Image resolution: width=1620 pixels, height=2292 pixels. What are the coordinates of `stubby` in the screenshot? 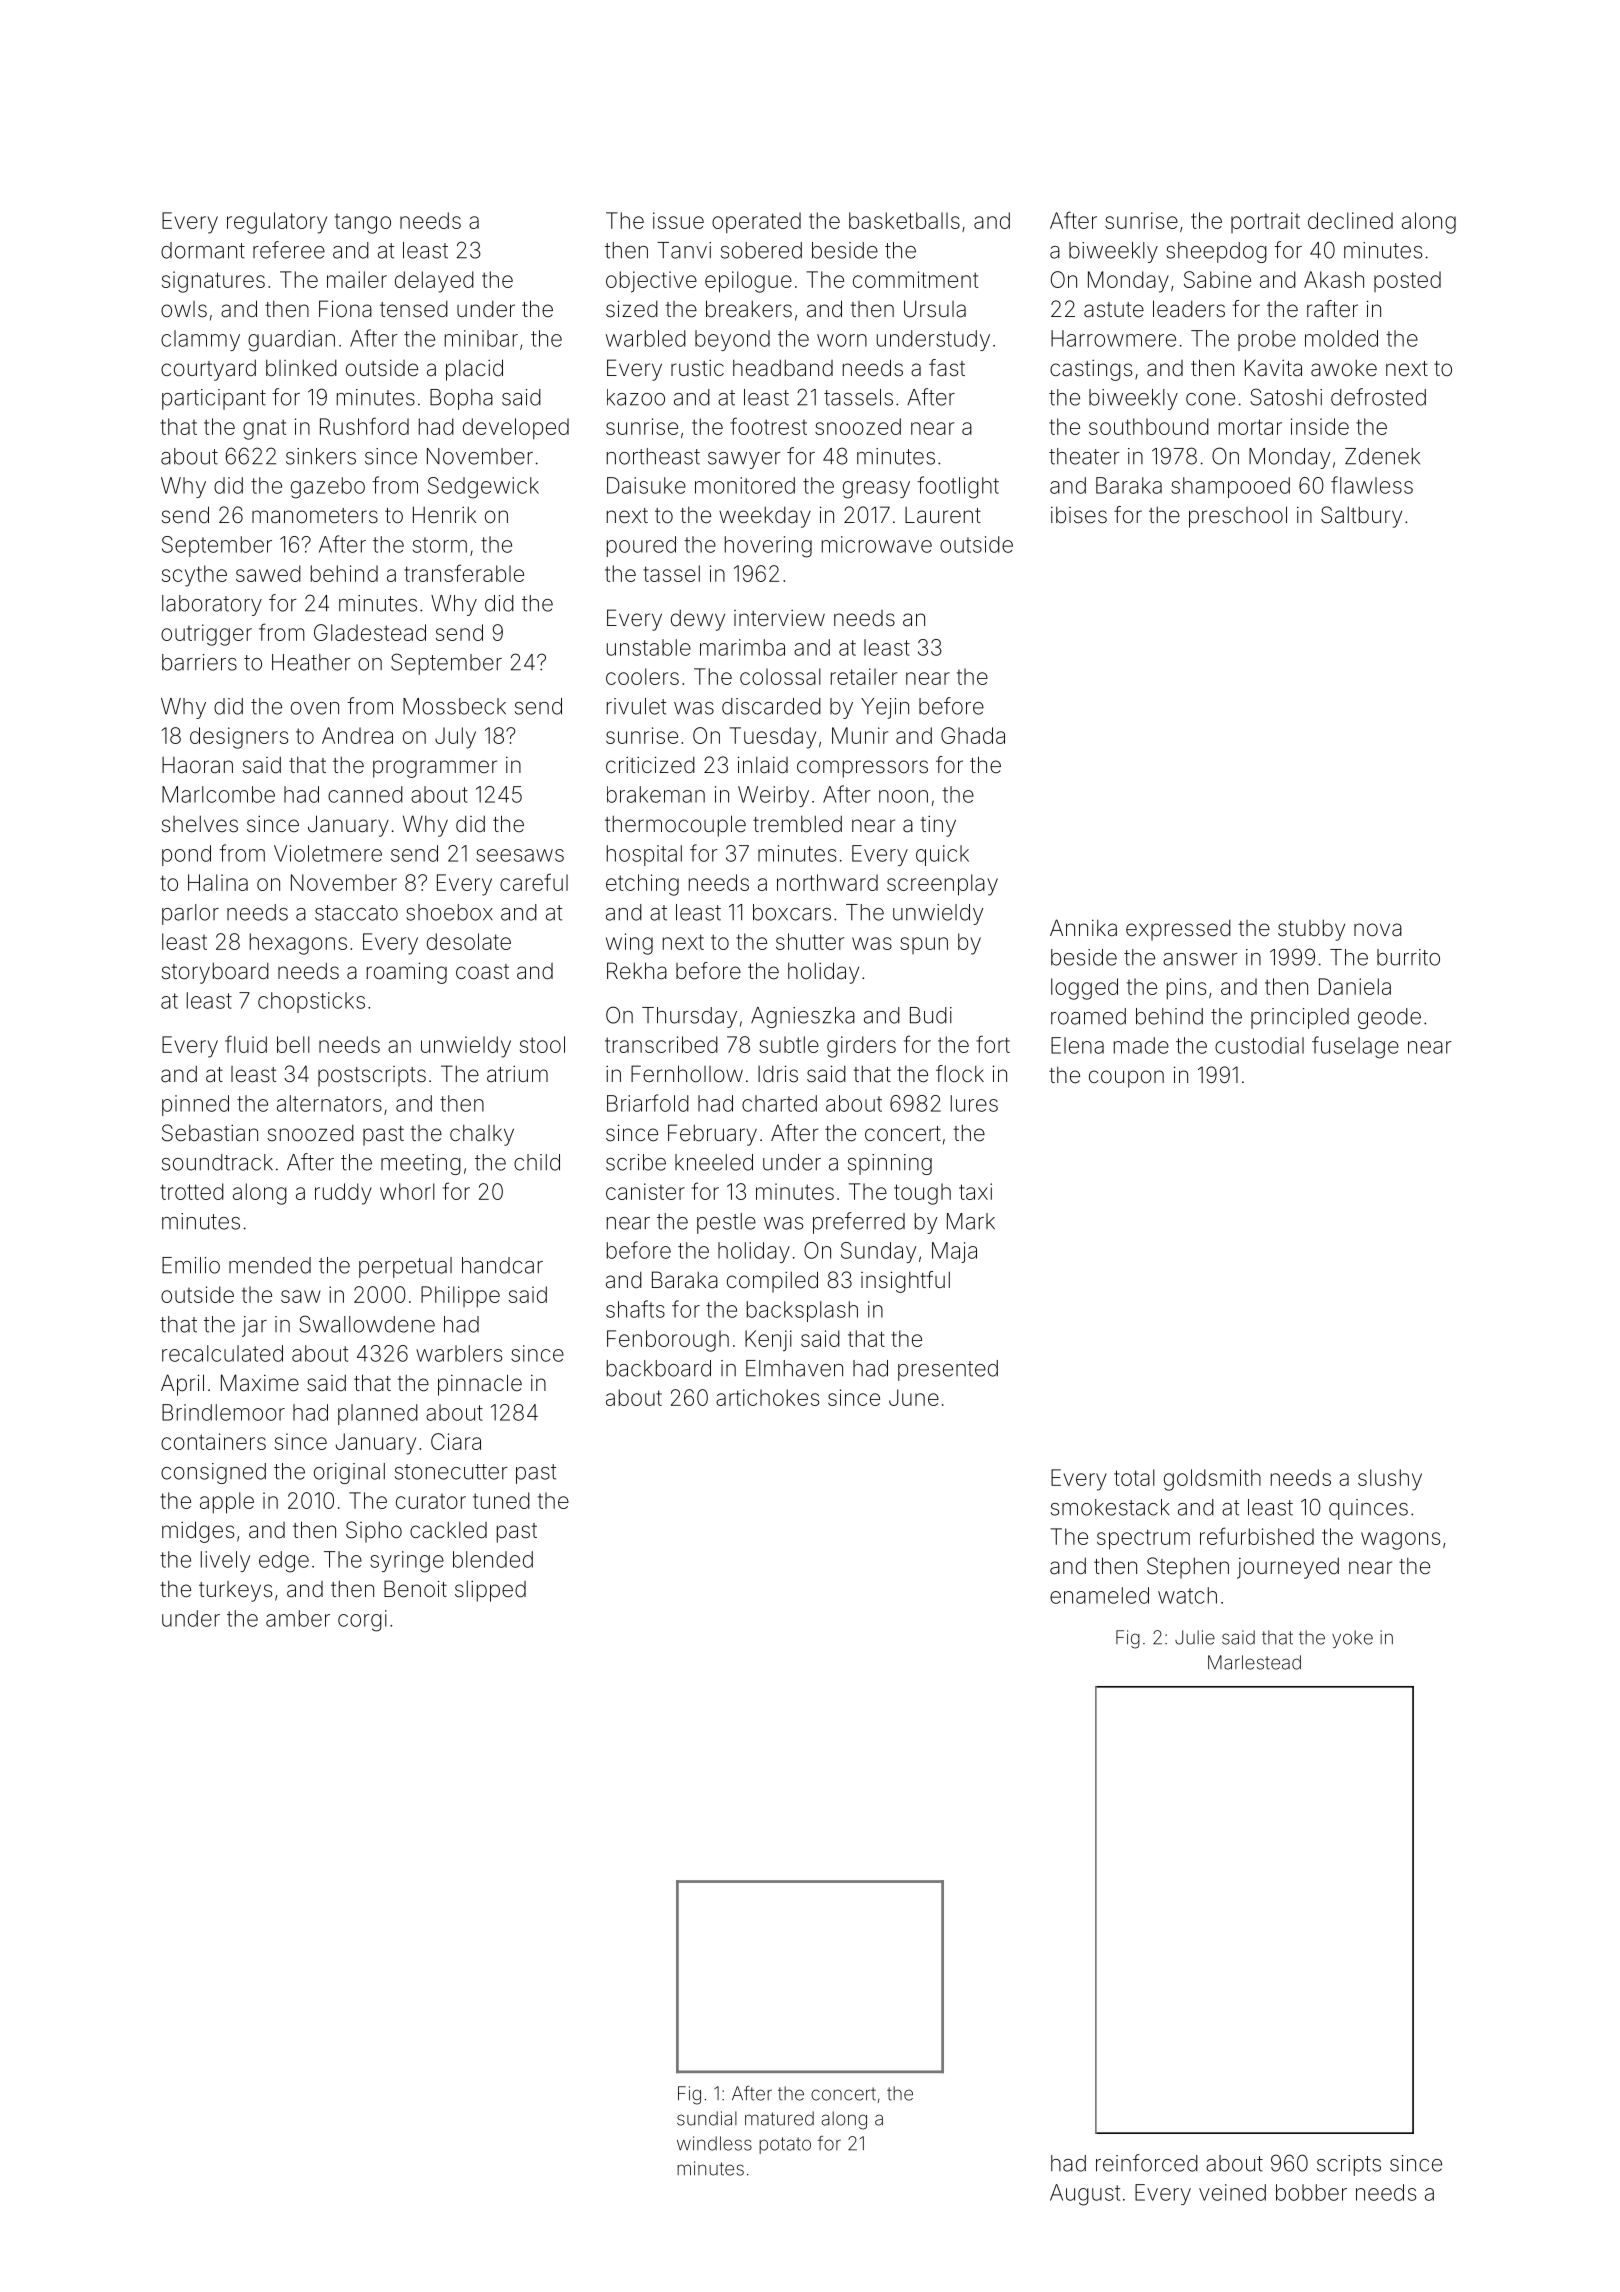 It's located at (1311, 930).
